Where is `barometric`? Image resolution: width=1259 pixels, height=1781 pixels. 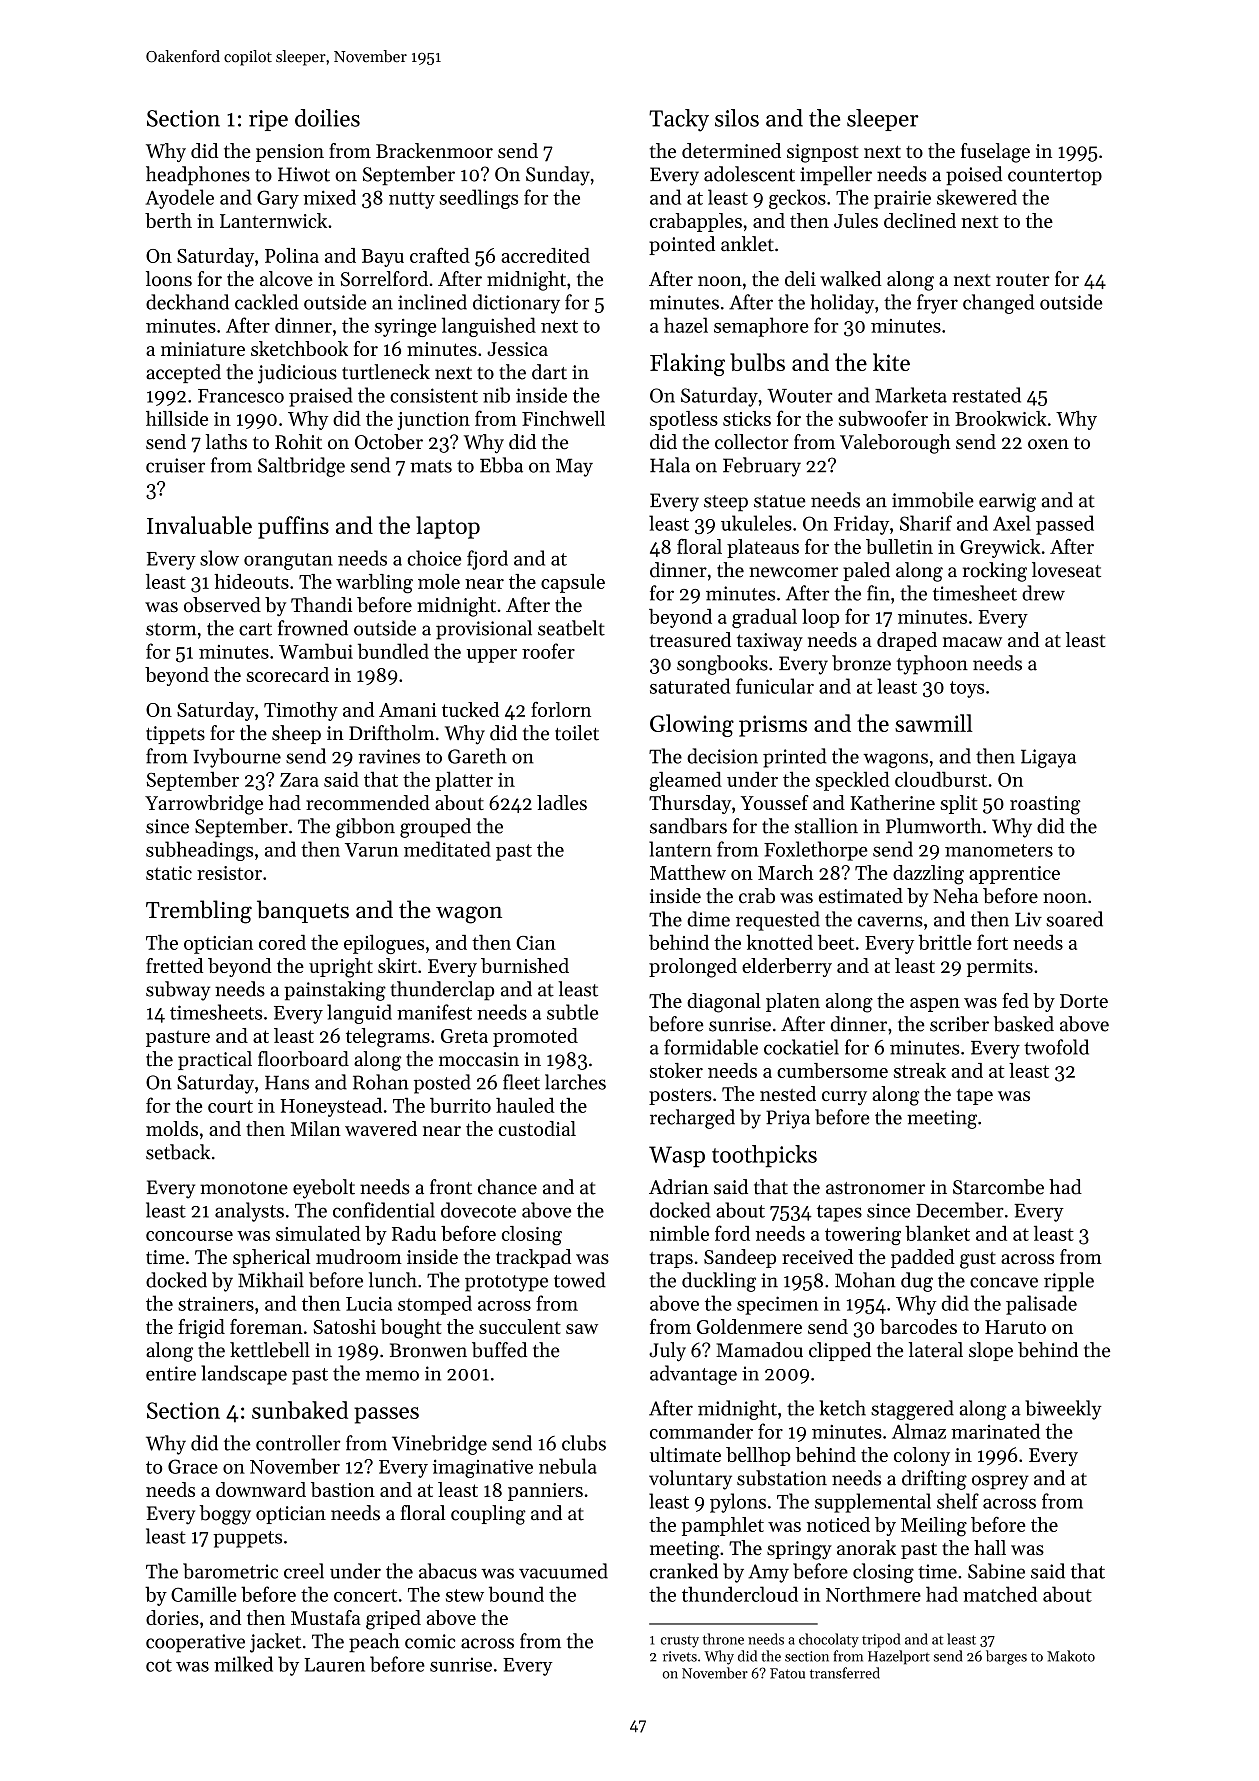
barometric is located at coordinates (230, 1571).
